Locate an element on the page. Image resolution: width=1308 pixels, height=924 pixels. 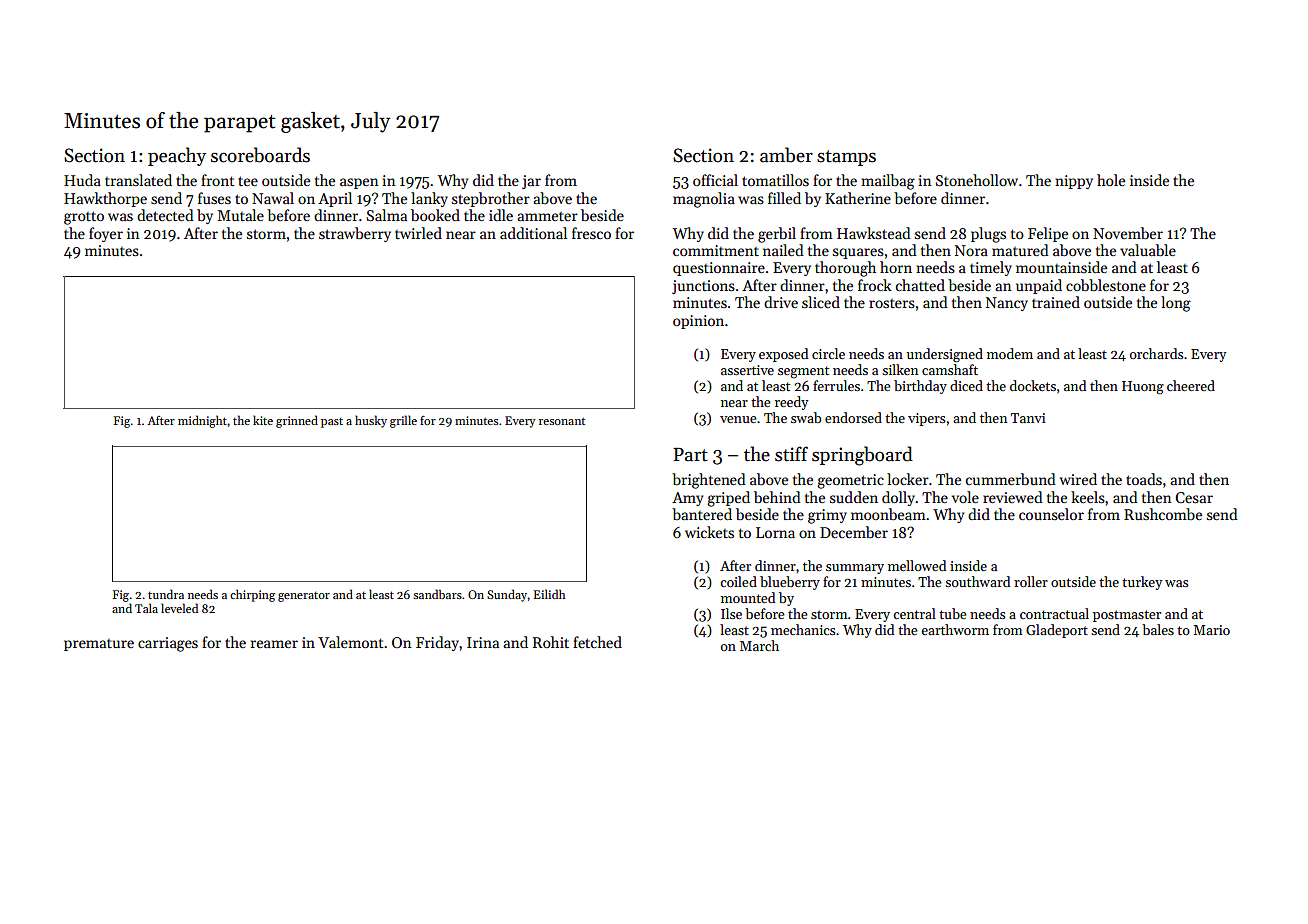
chirping is located at coordinates (252, 595).
